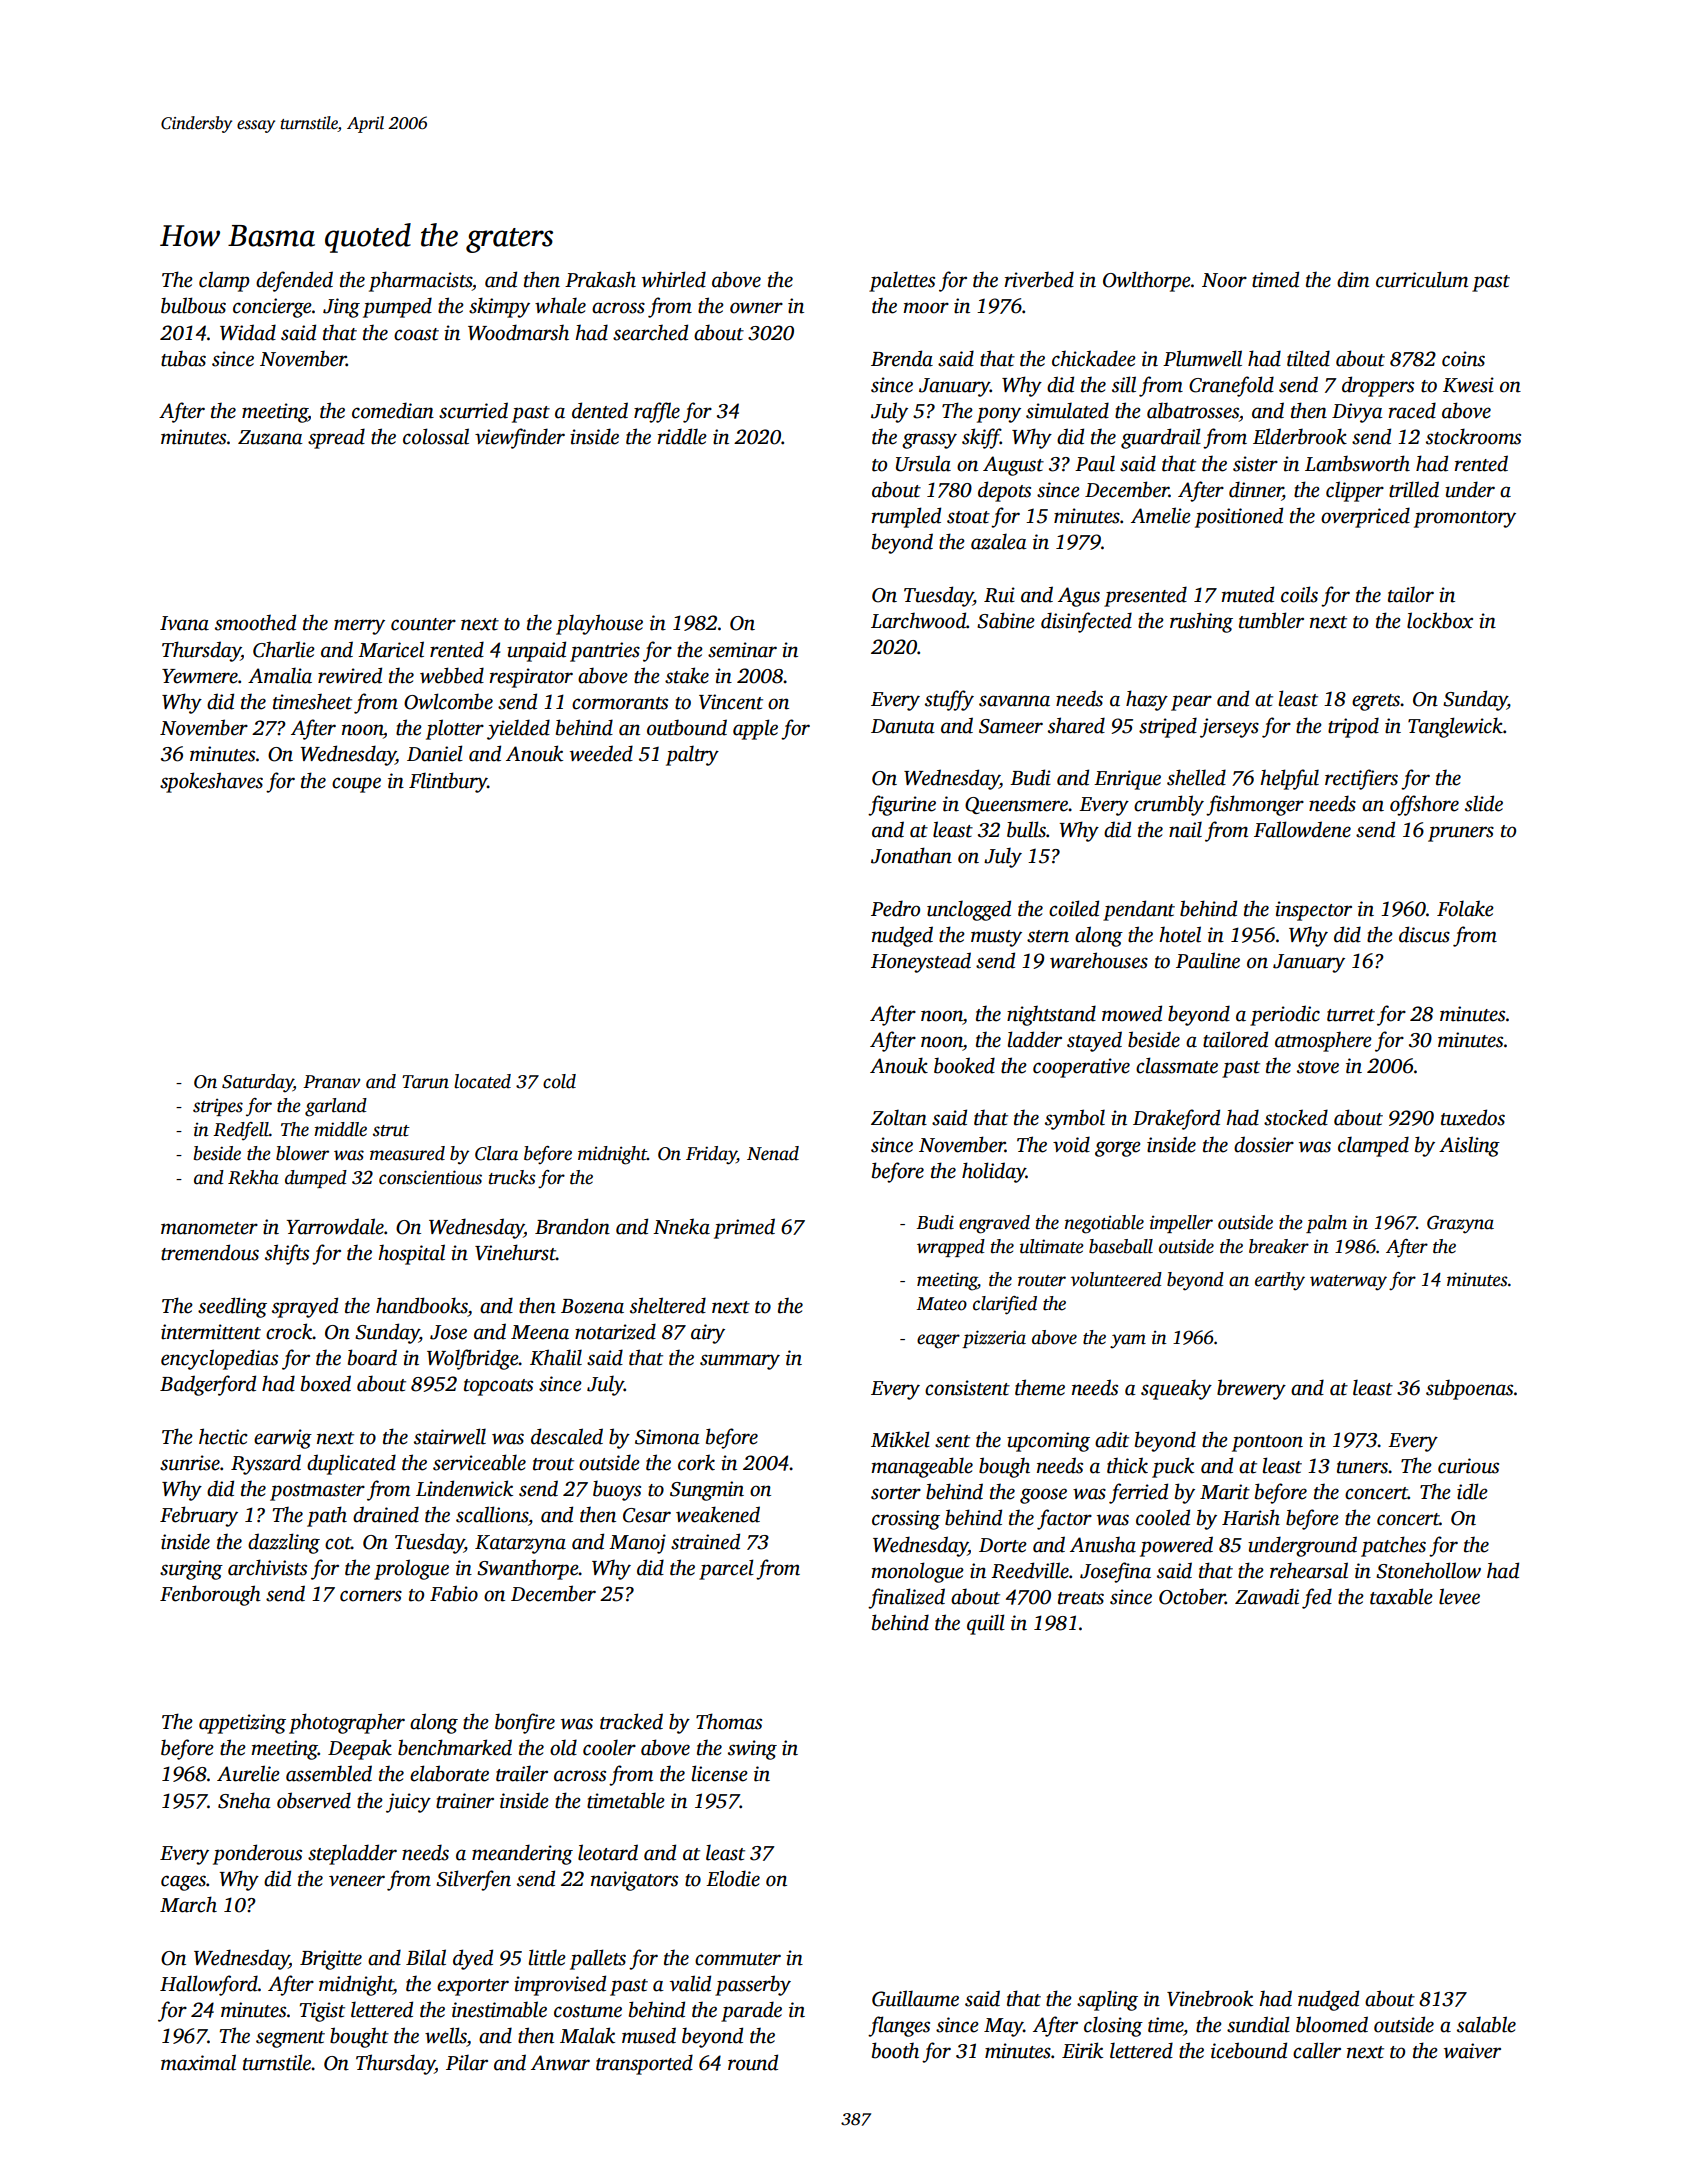 The width and height of the document is (1683, 2178). I want to click on Pranav, so click(331, 1082).
